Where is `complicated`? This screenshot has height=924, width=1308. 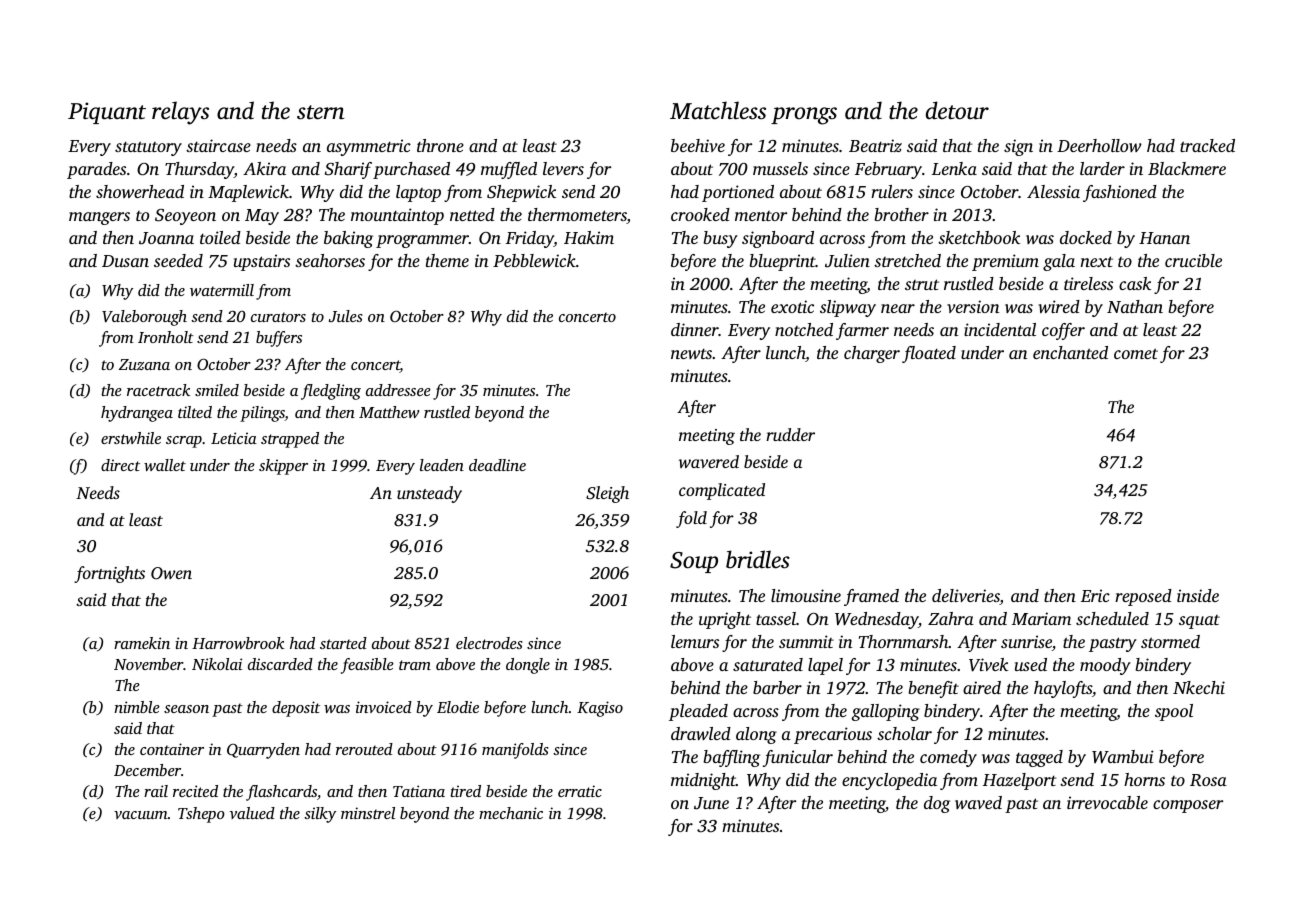
complicated is located at coordinates (722, 491).
